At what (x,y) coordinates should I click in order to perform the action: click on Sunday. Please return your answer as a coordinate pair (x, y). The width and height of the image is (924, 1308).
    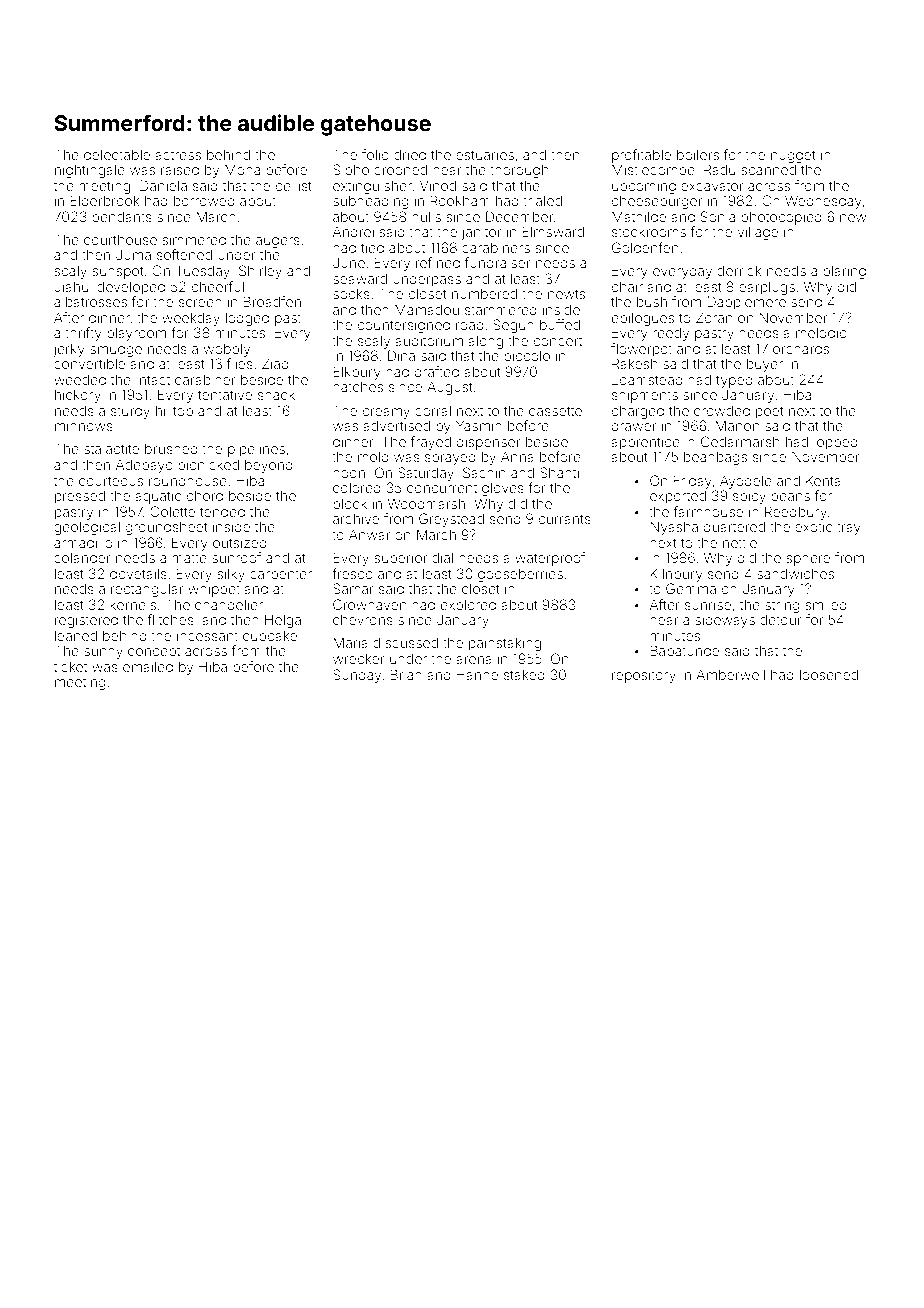
    Looking at the image, I should click on (357, 676).
